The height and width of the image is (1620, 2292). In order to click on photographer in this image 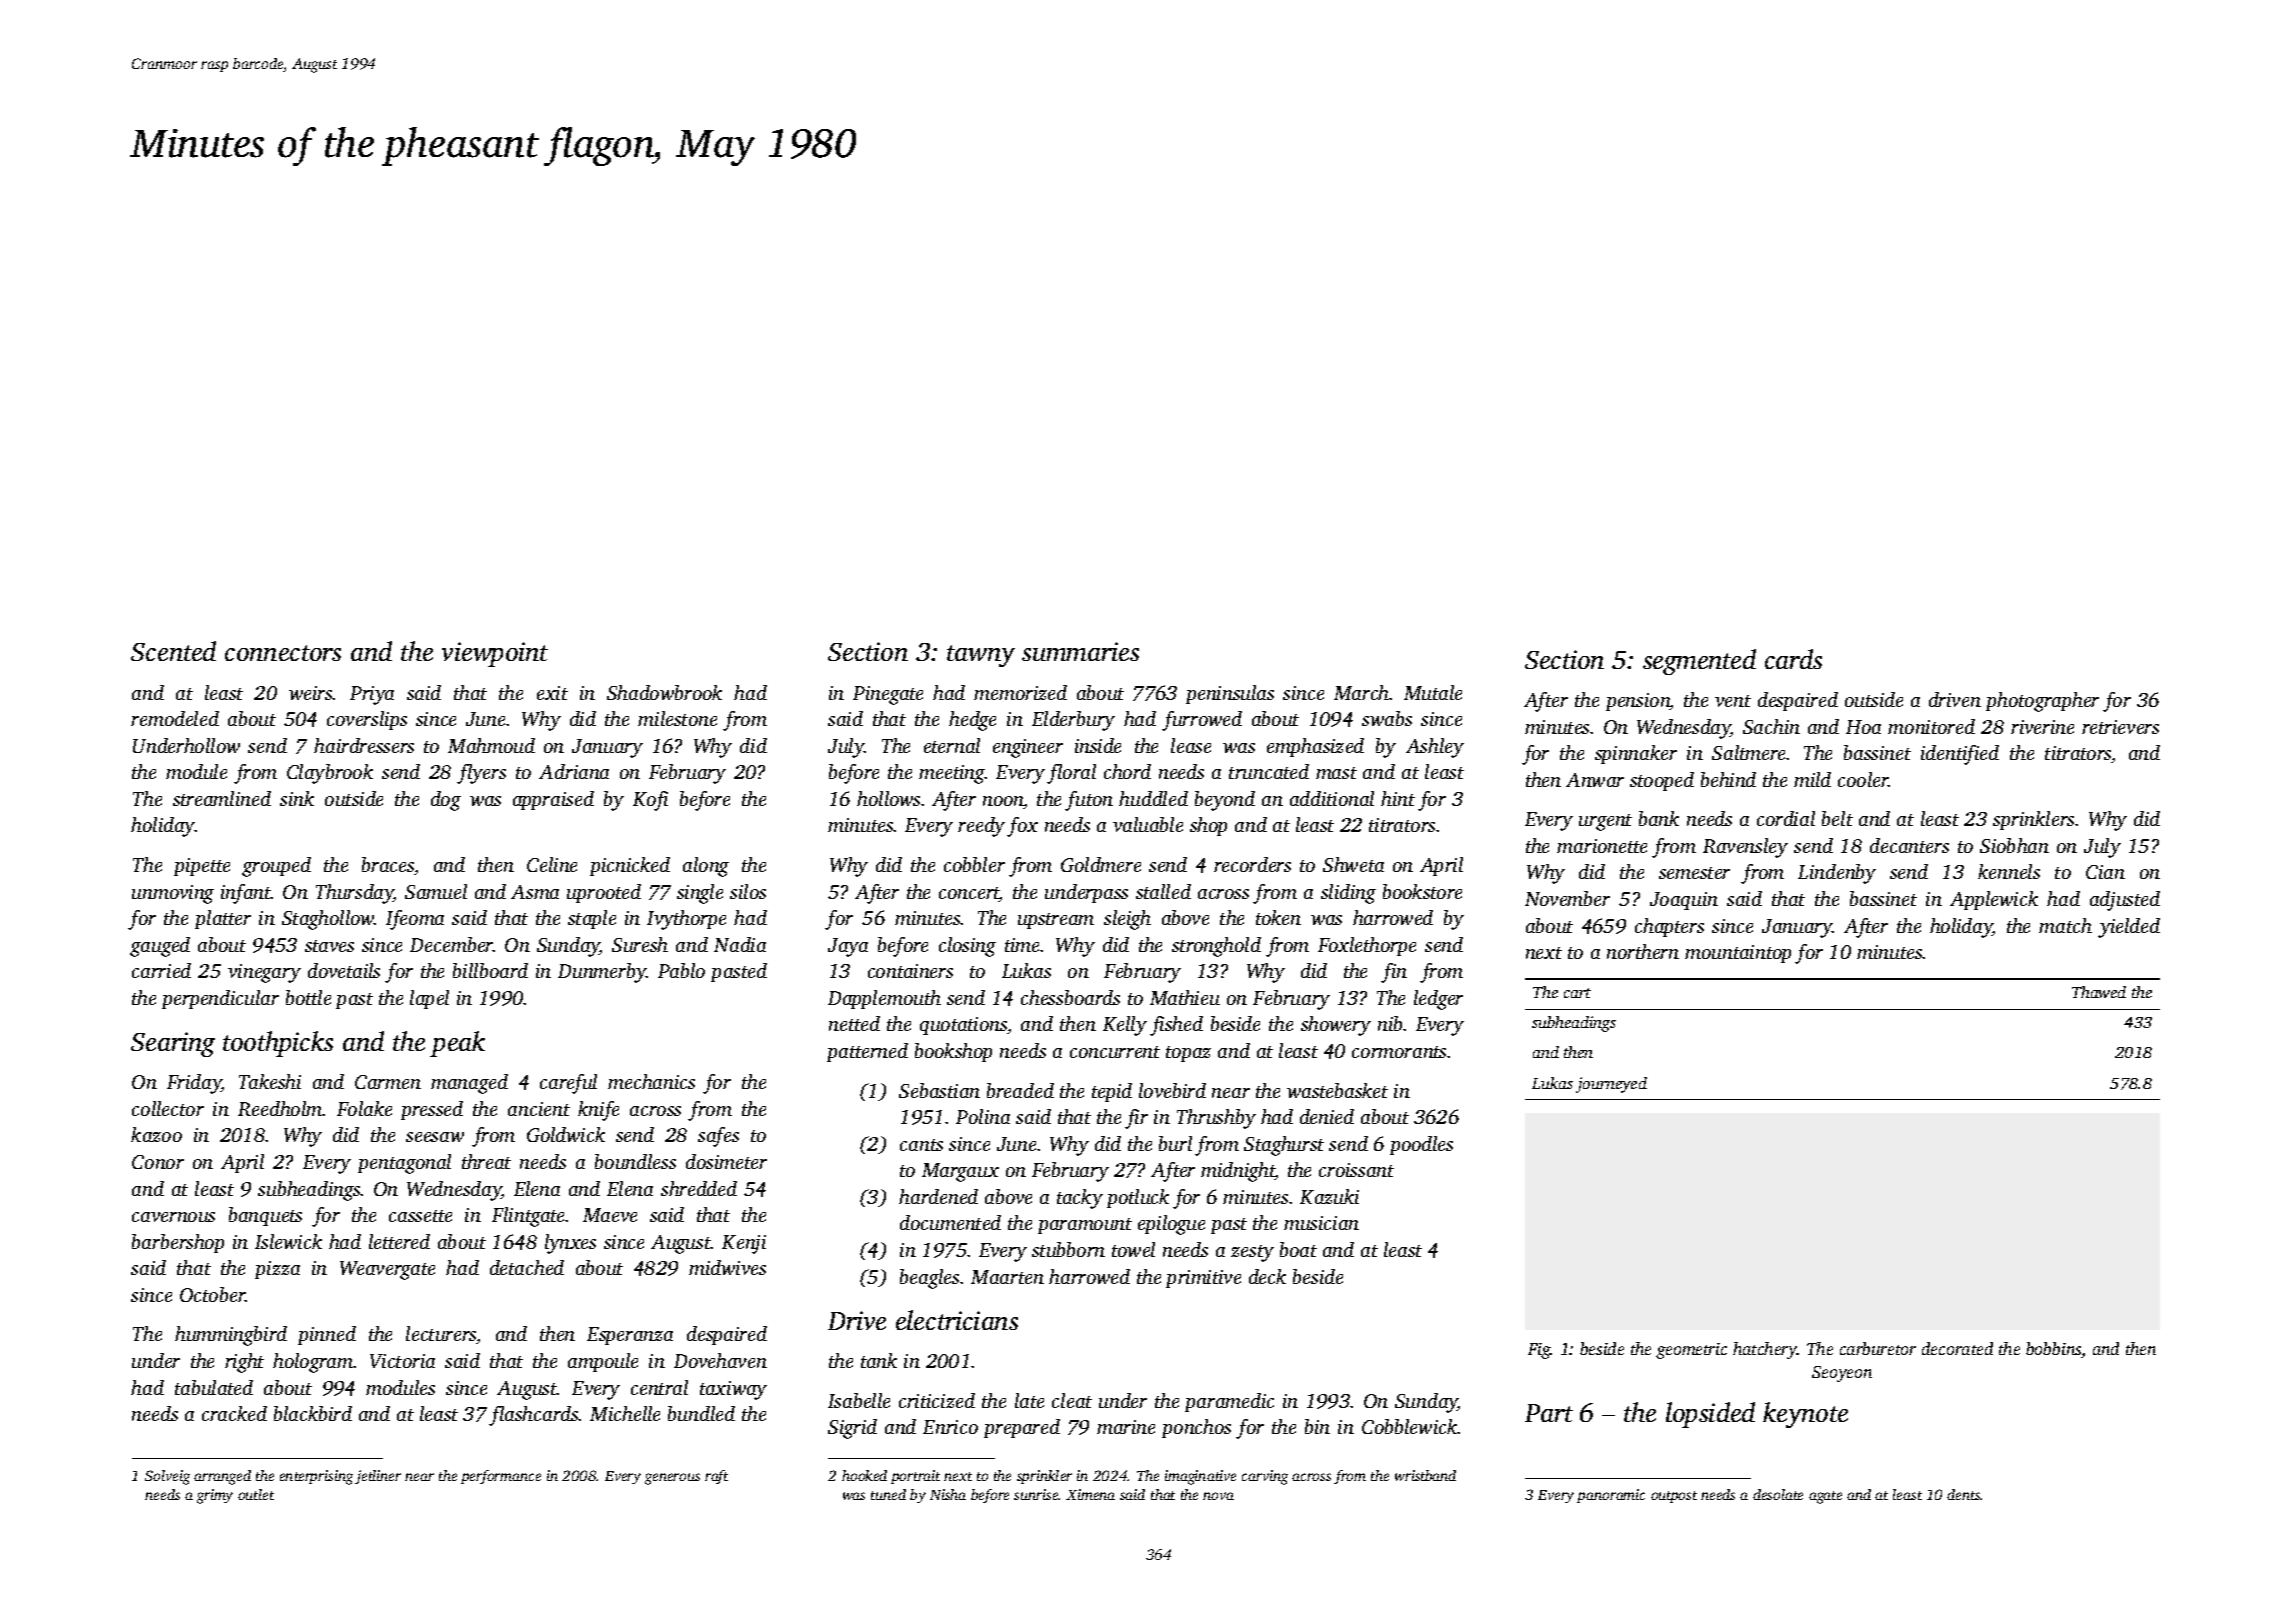, I will do `click(2042, 702)`.
